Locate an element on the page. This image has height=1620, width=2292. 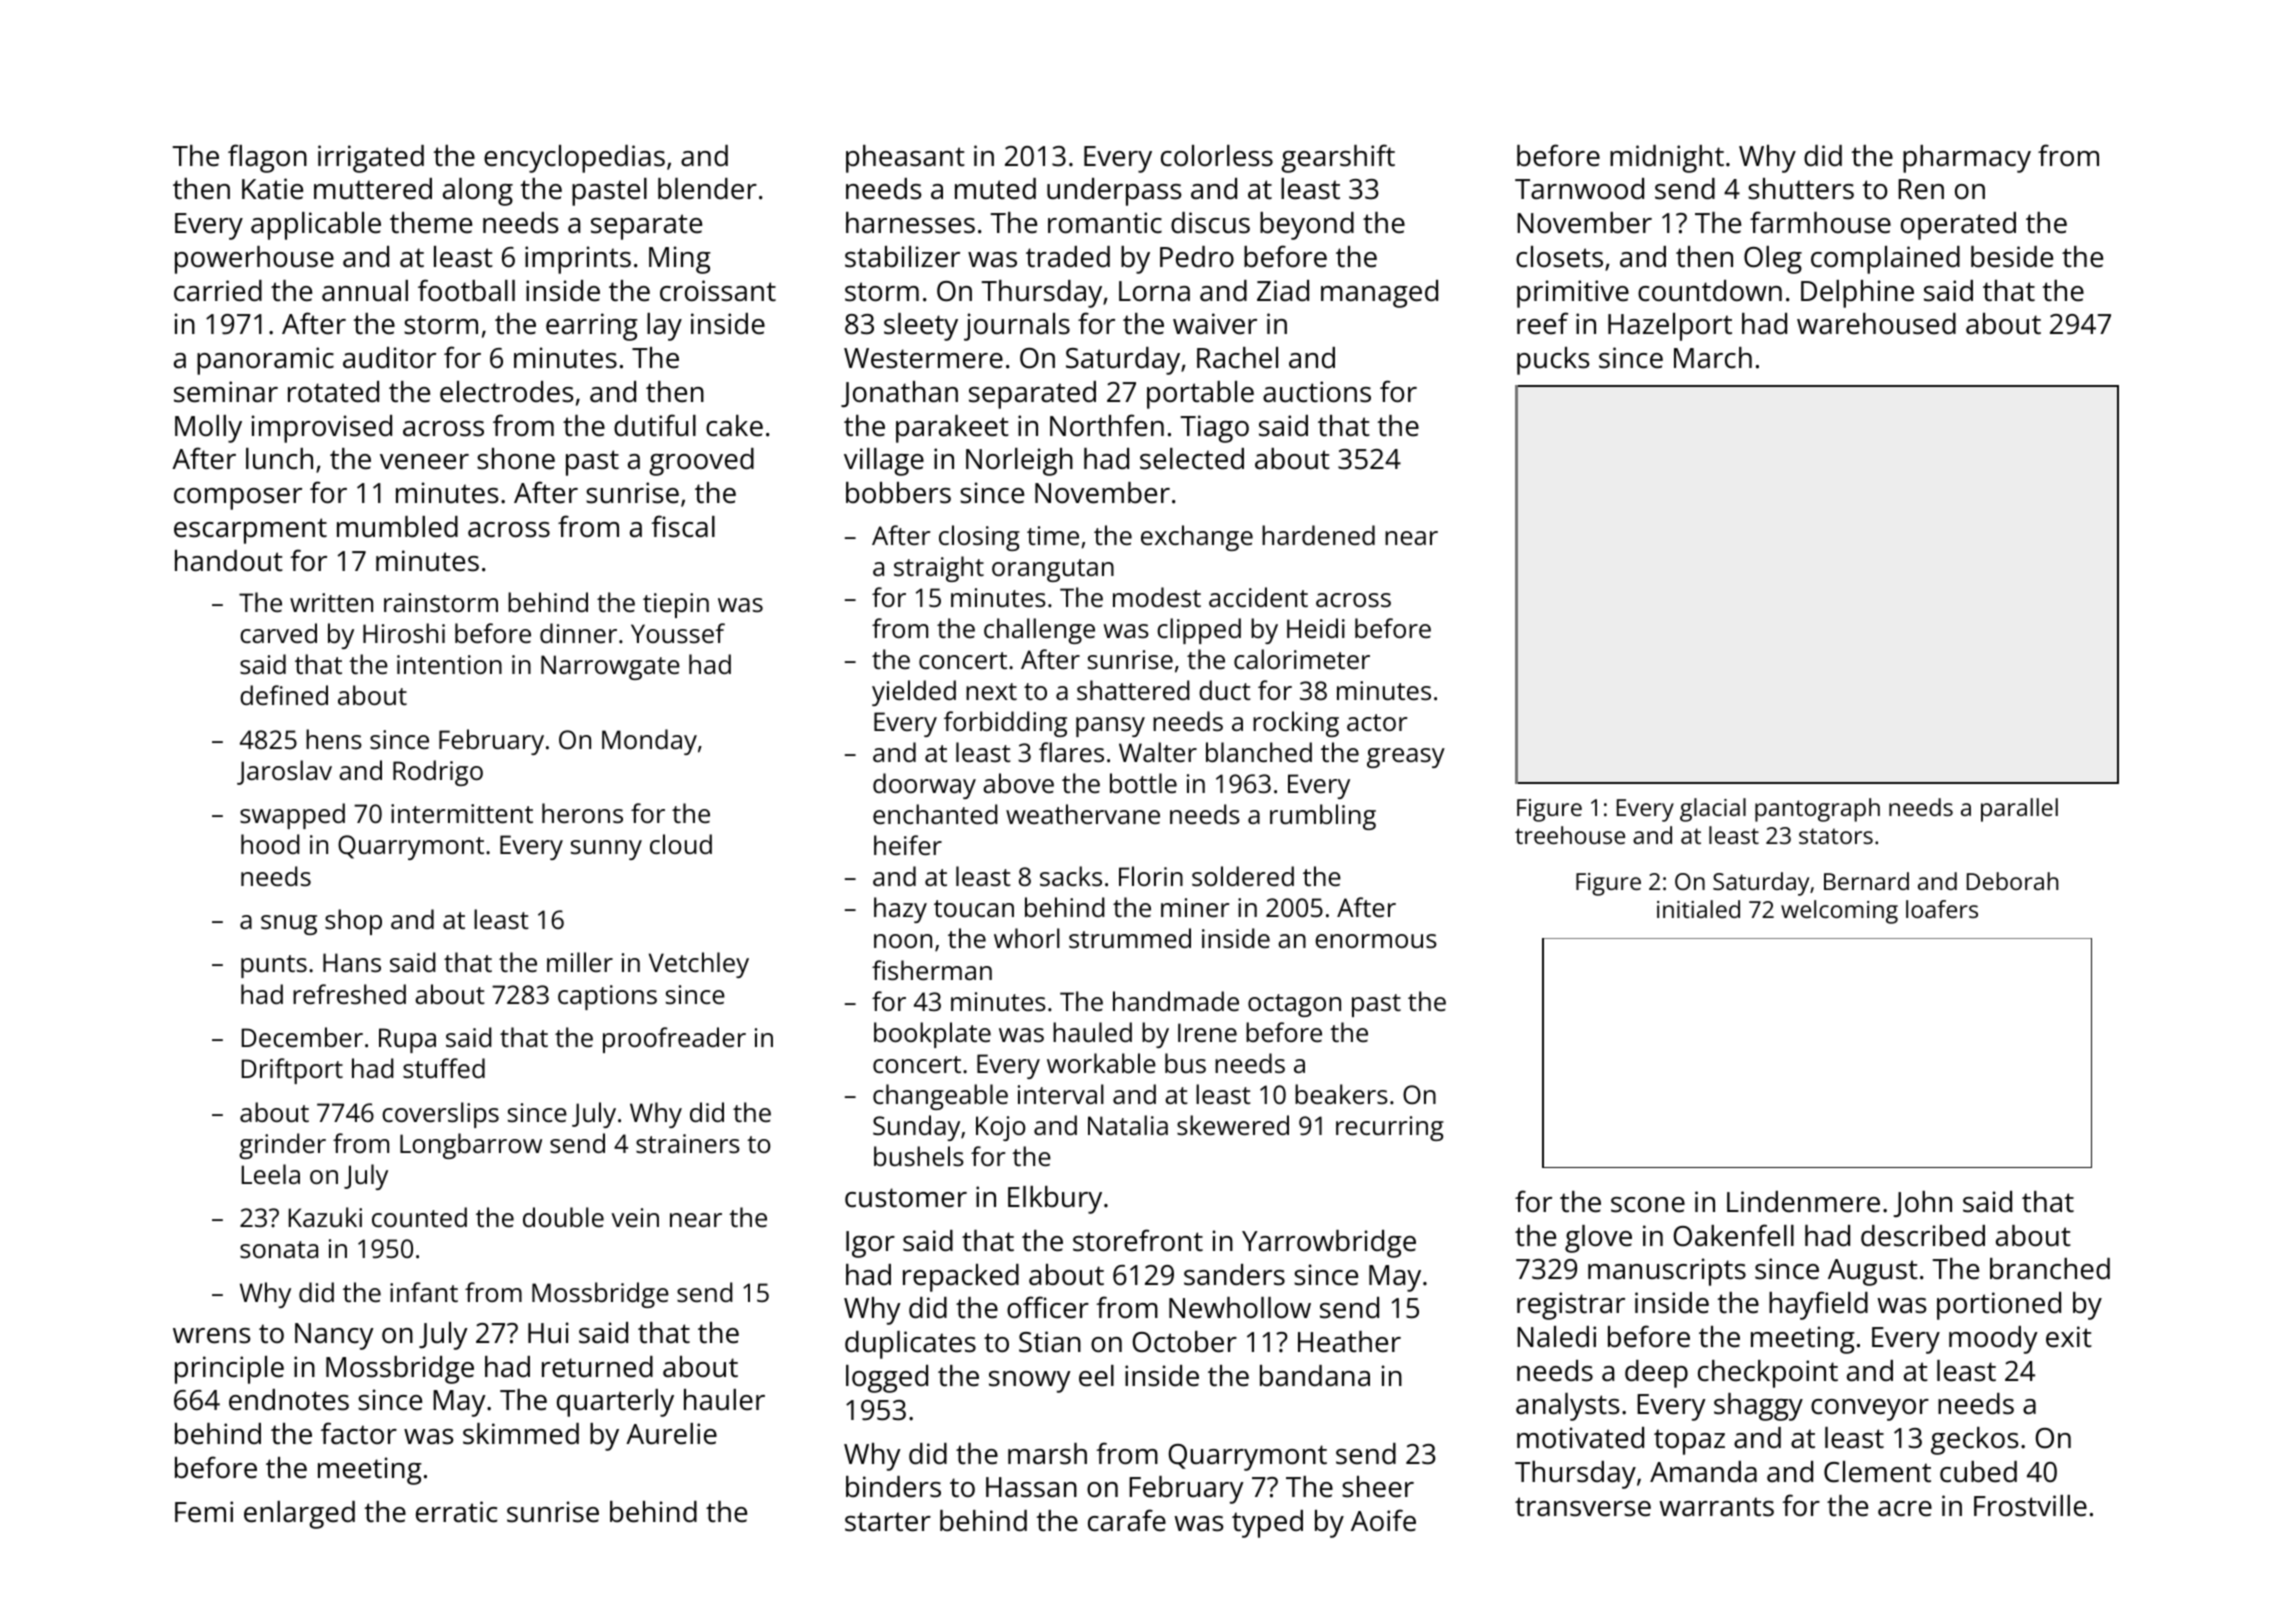
hauled is located at coordinates (1092, 1032).
